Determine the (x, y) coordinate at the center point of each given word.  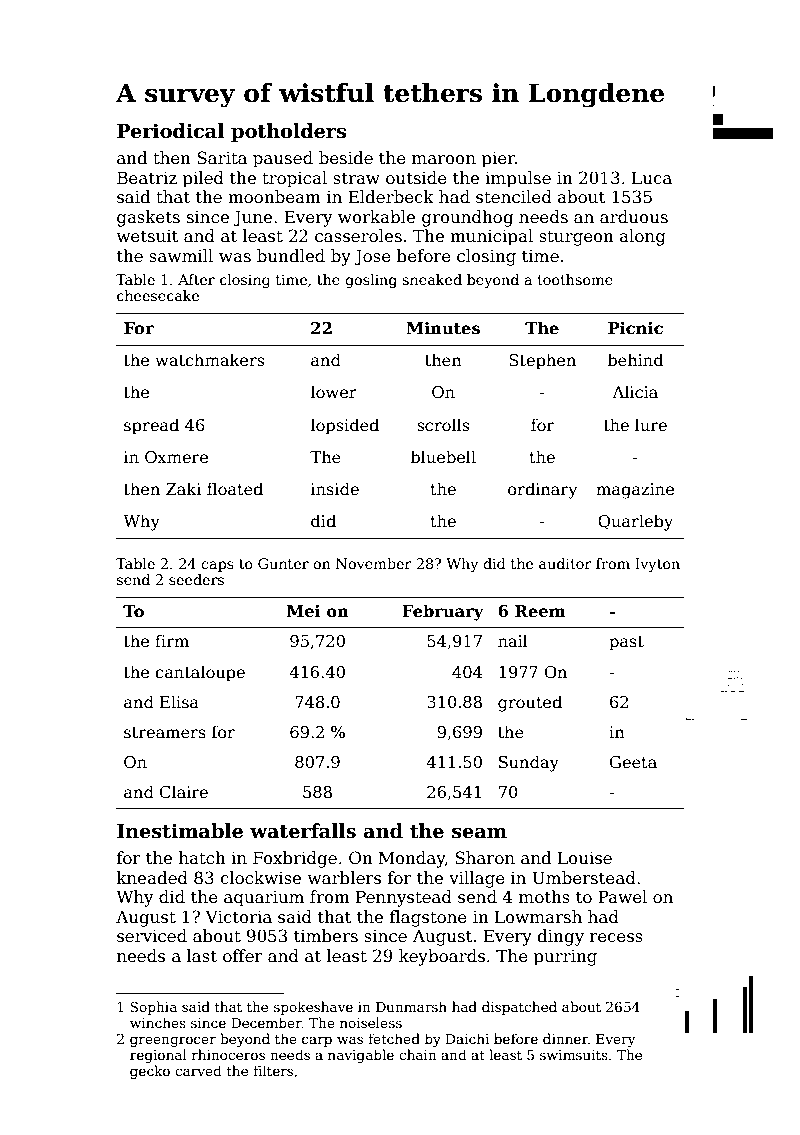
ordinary (542, 490)
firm (172, 640)
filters (273, 1070)
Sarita (222, 158)
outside (416, 178)
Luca (652, 178)
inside (335, 488)
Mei (303, 611)
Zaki (183, 489)
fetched (394, 1038)
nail (513, 640)
